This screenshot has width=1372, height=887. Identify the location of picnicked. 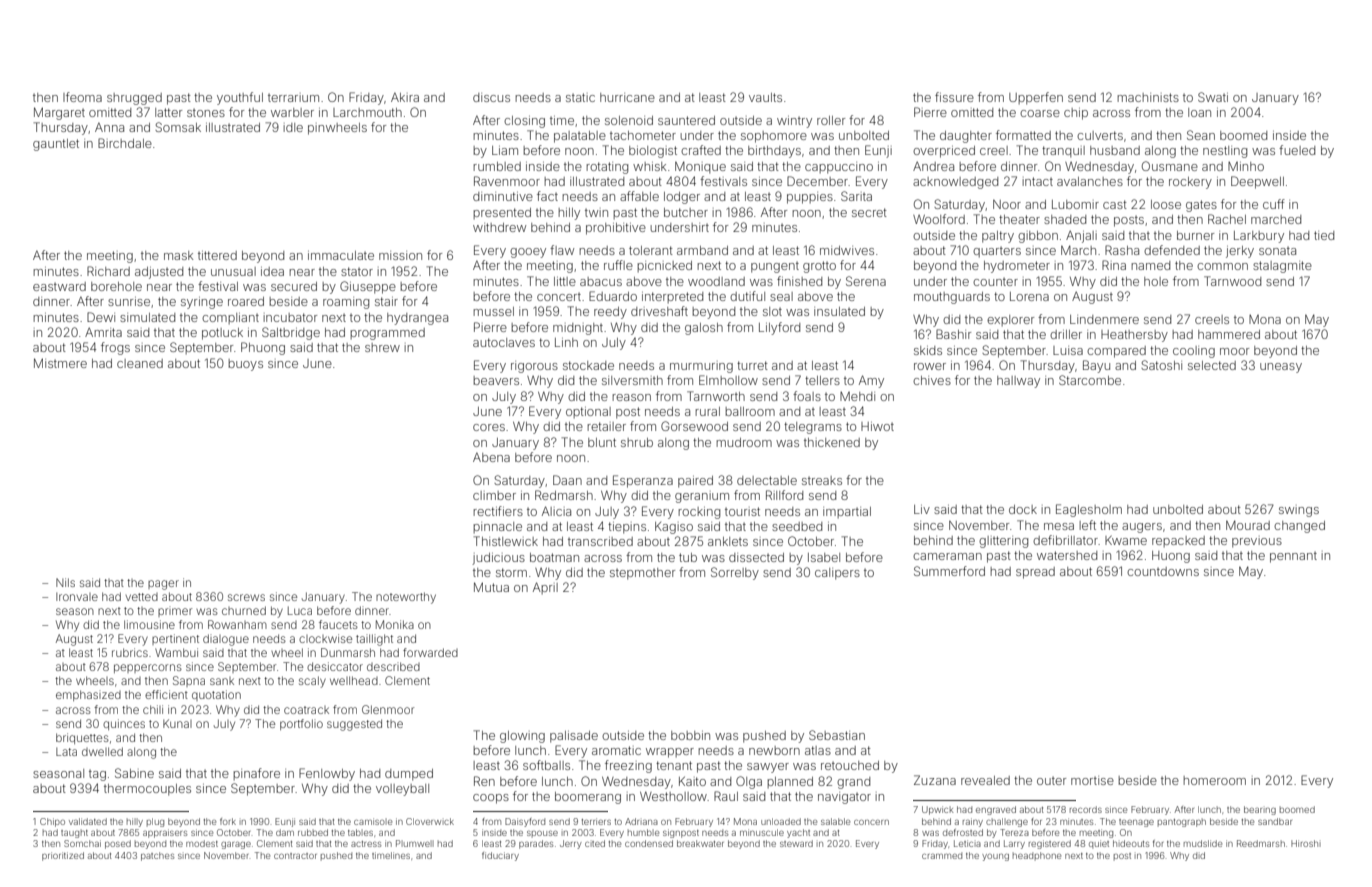
(664, 266).
